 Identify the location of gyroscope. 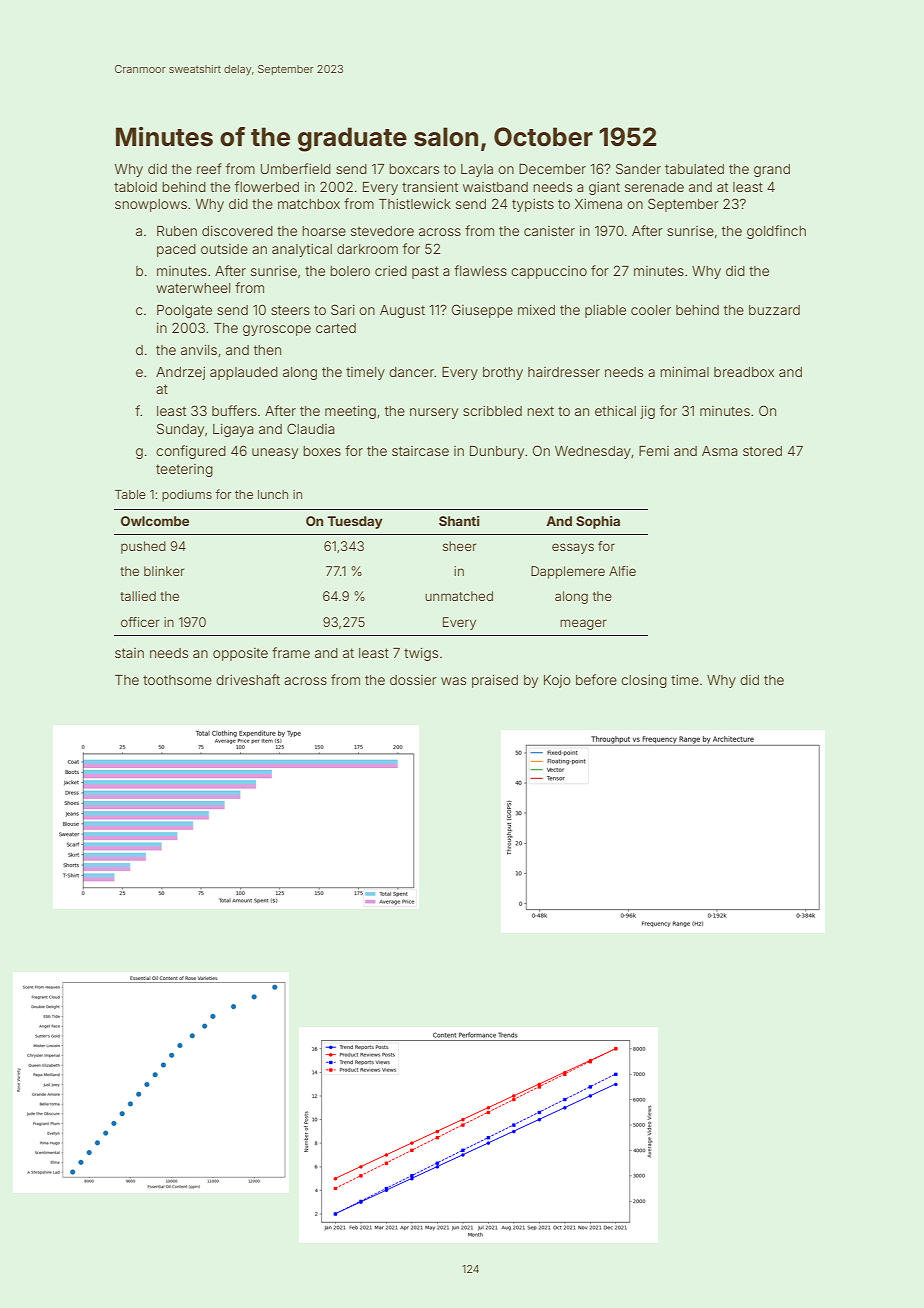
(277, 330).
